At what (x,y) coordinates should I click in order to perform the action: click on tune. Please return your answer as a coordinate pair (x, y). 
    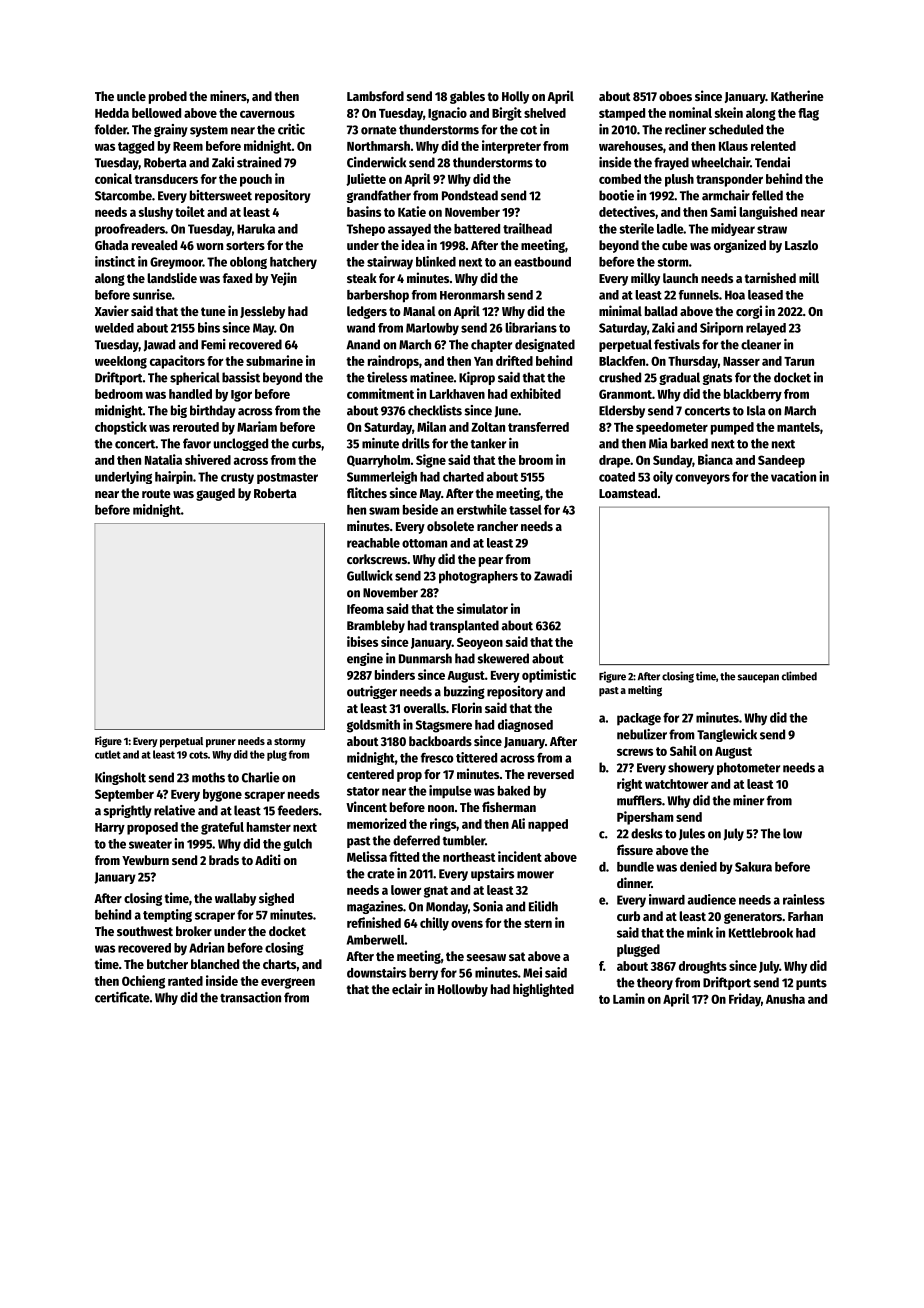
    Looking at the image, I should click on (213, 311).
